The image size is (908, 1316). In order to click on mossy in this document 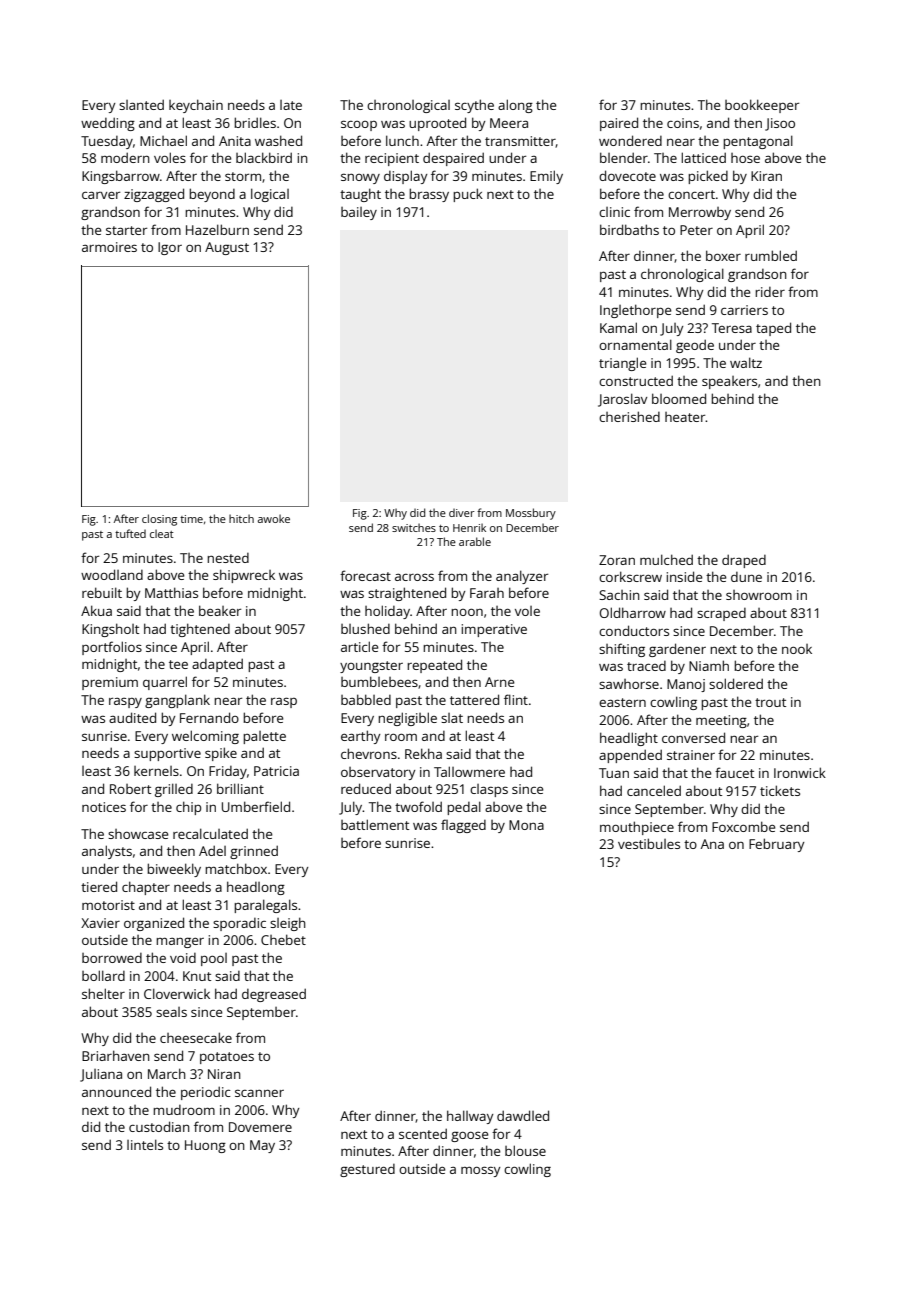, I will do `click(480, 1171)`.
